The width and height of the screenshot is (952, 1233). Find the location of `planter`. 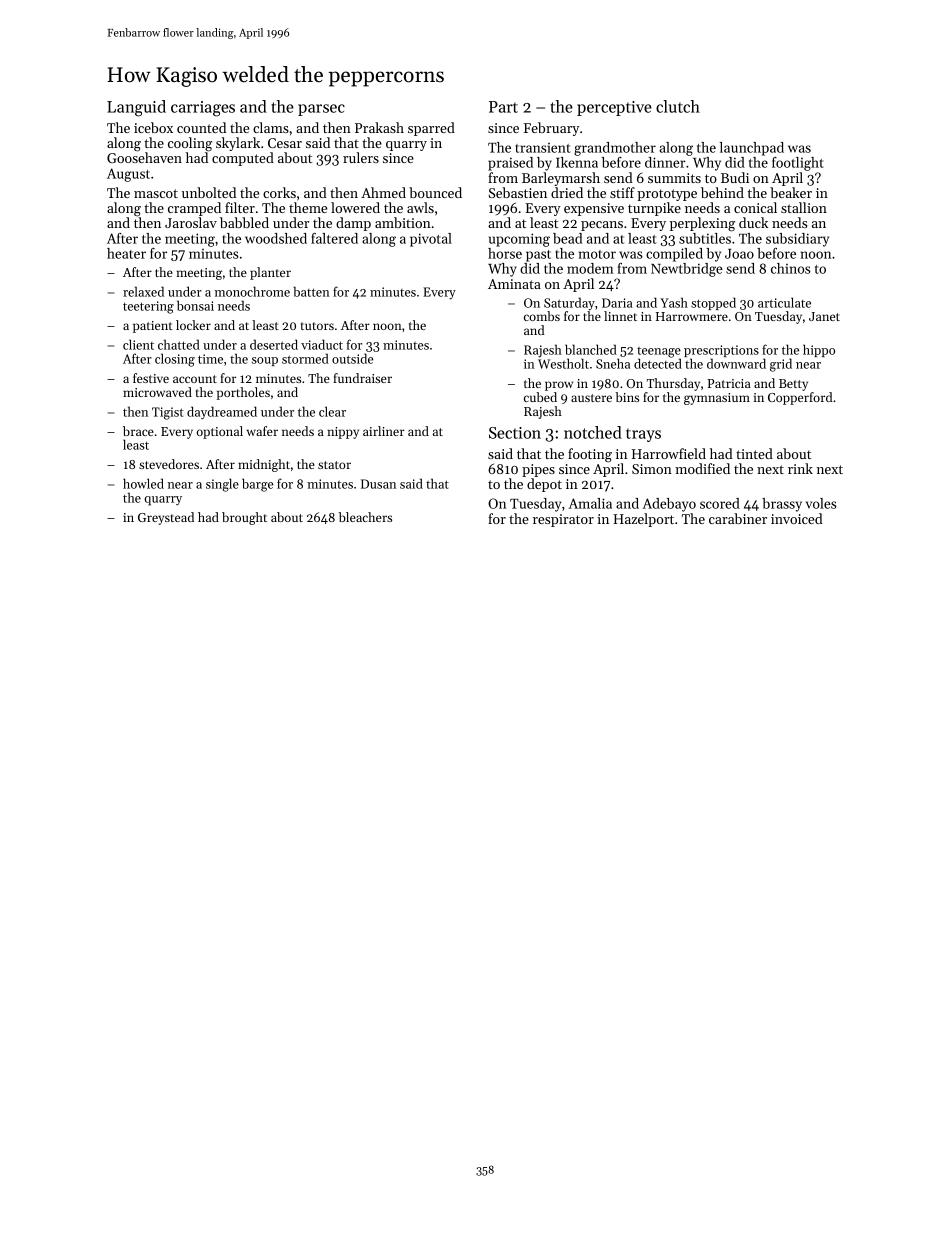

planter is located at coordinates (270, 273).
